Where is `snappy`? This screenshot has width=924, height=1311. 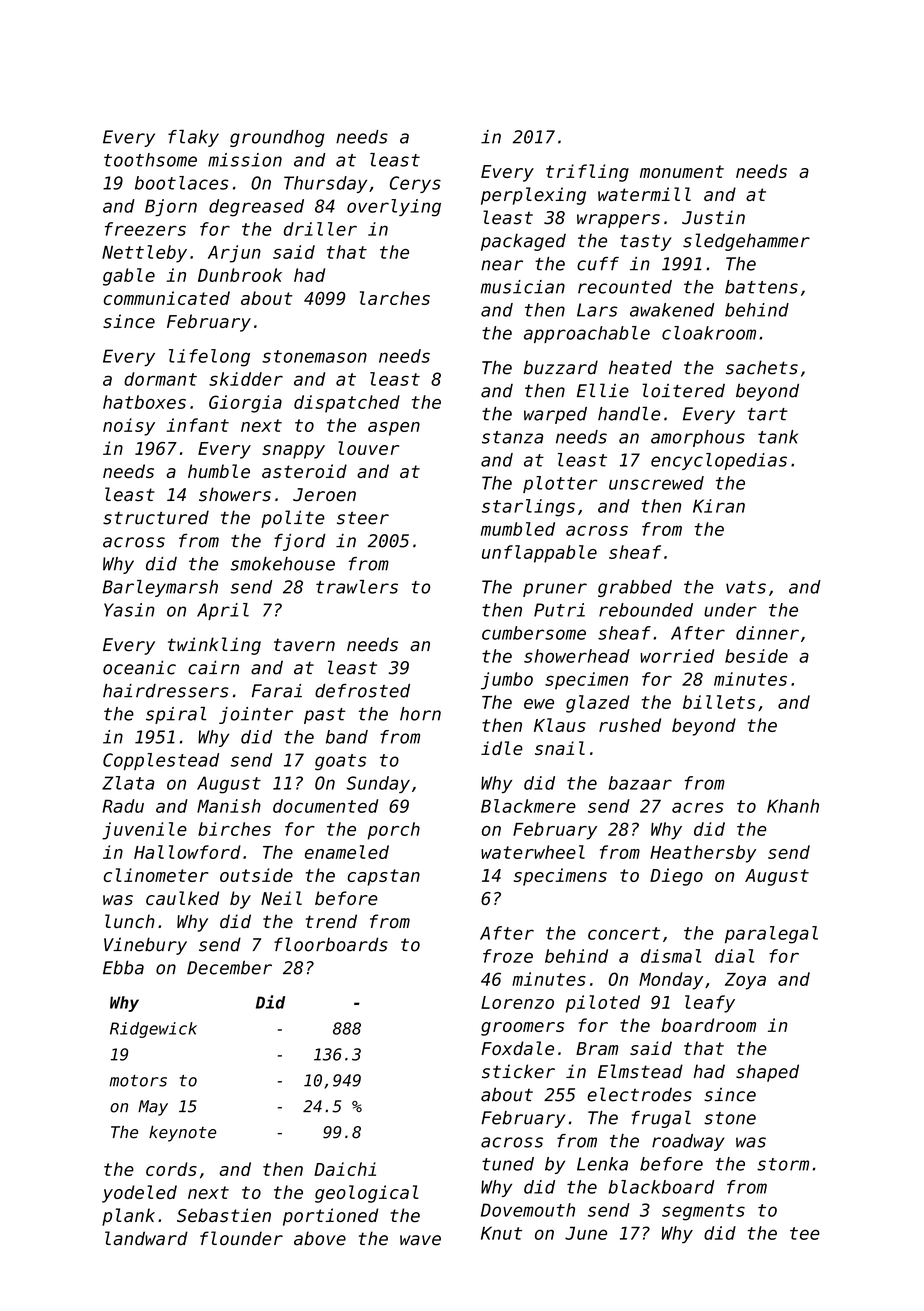
snappy is located at coordinates (293, 452).
